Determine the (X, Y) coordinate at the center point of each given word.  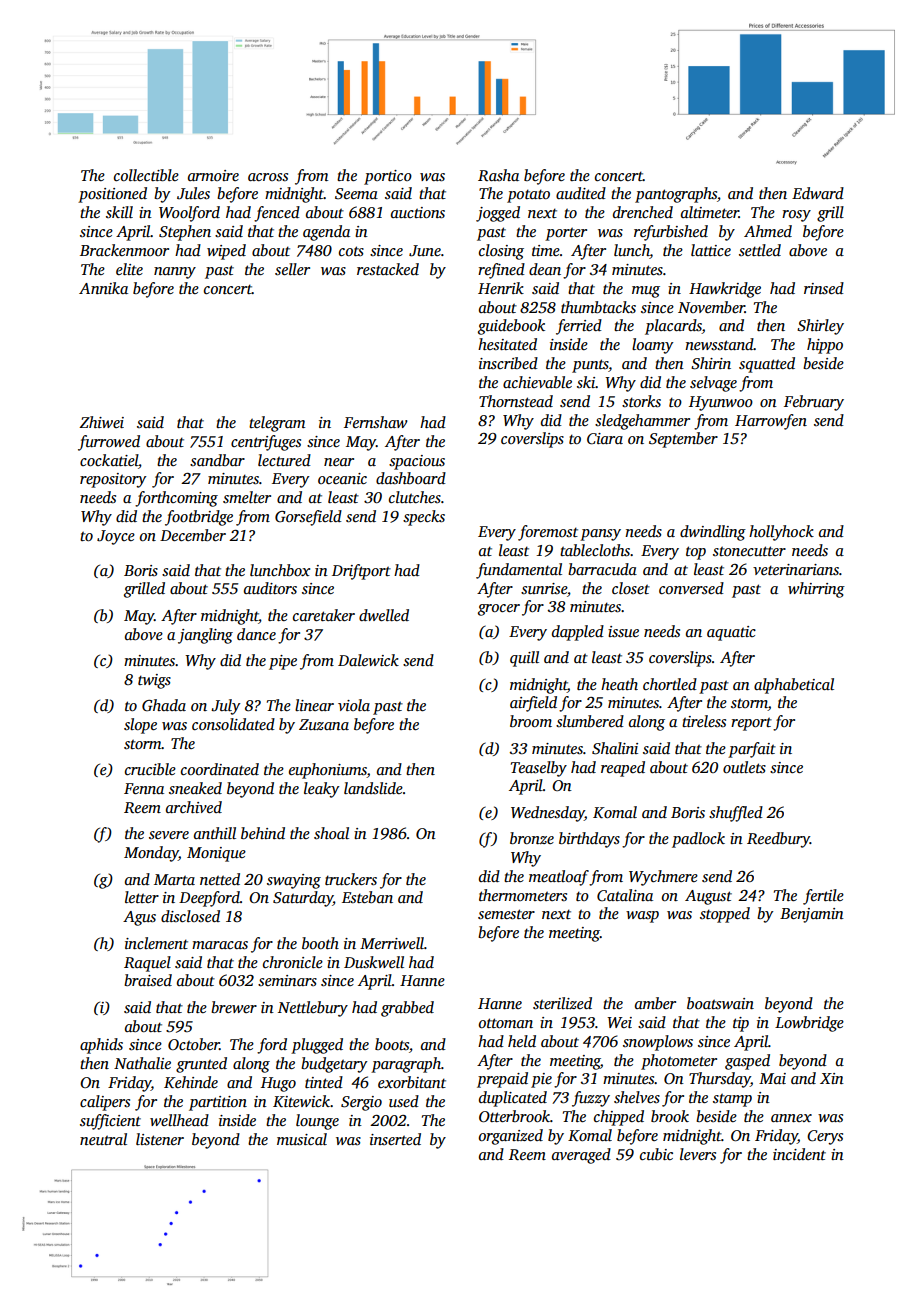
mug (646, 292)
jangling (205, 636)
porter (566, 234)
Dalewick (368, 660)
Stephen (185, 233)
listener (160, 1139)
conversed (691, 588)
